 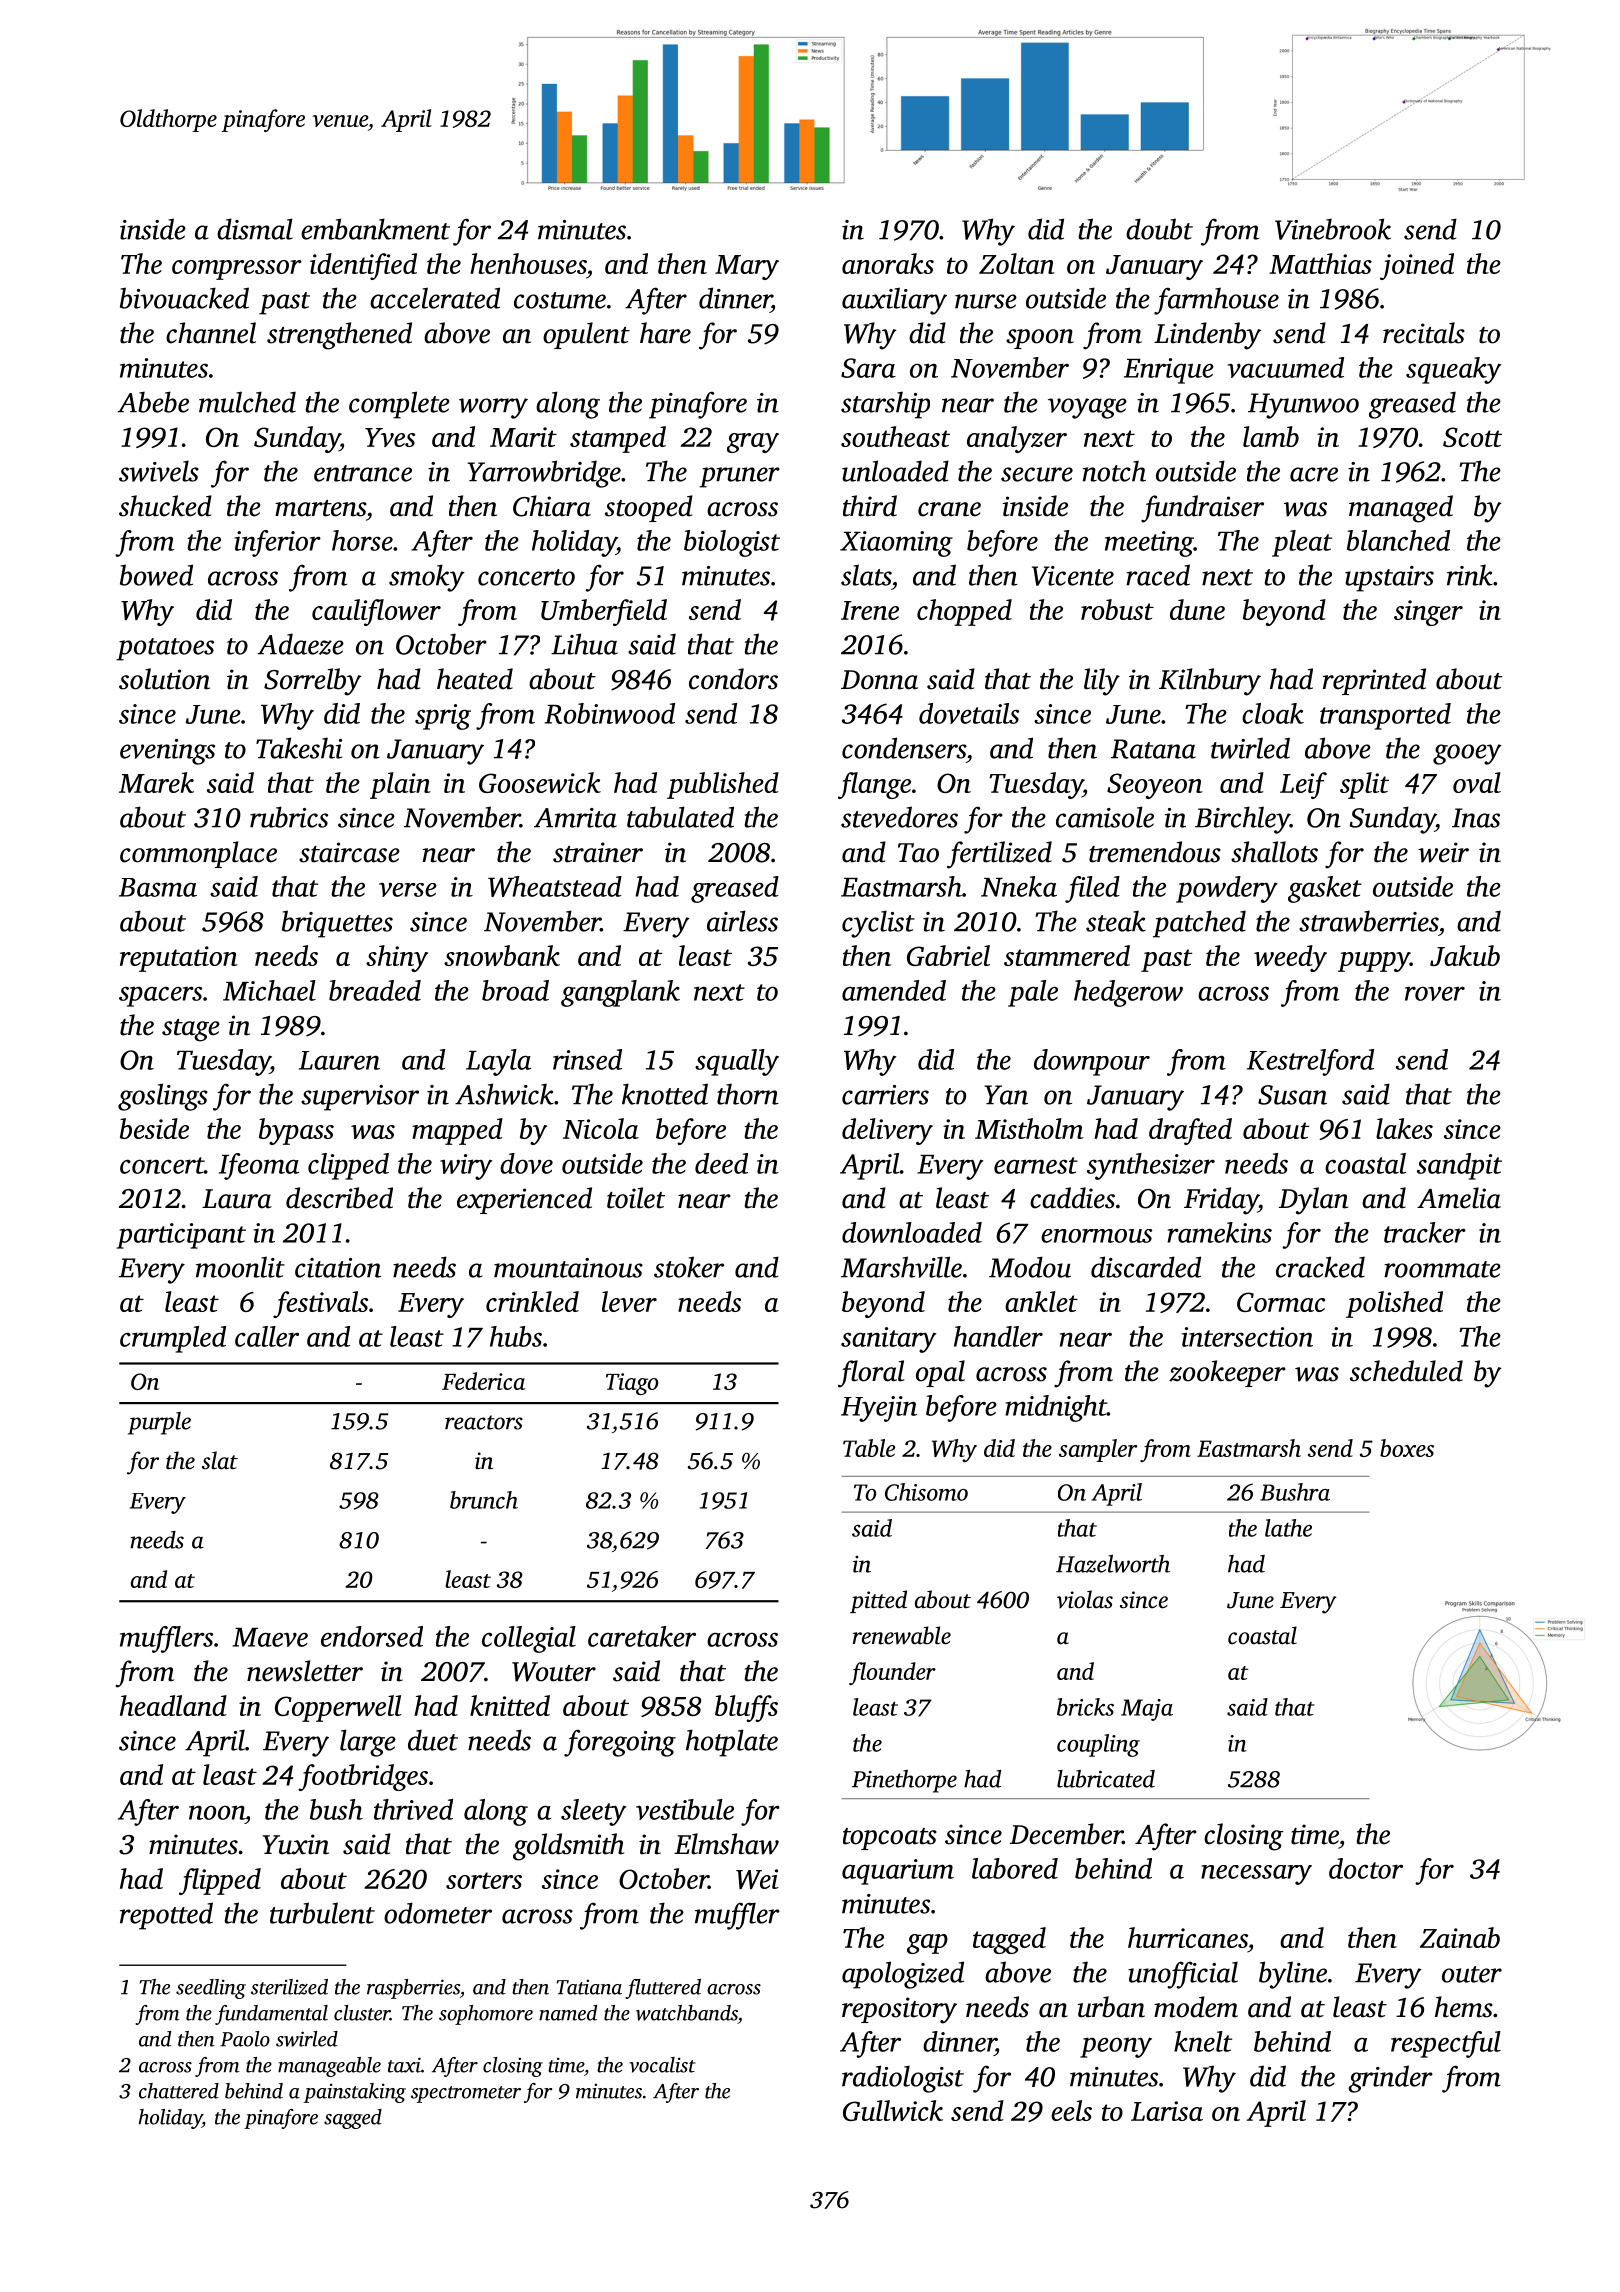 I want to click on sagged, so click(x=353, y=2119).
